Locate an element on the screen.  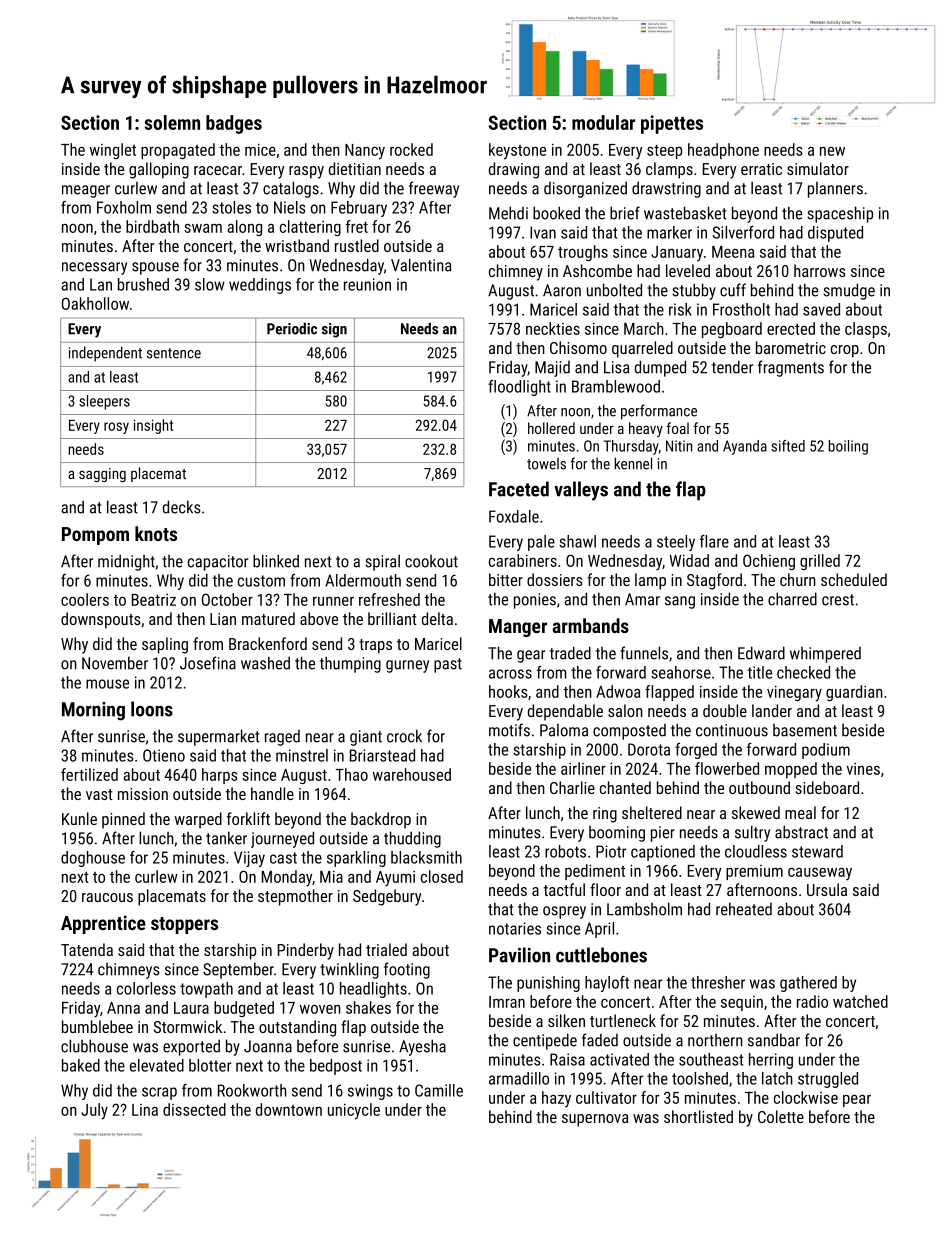
Mehdi is located at coordinates (508, 213).
